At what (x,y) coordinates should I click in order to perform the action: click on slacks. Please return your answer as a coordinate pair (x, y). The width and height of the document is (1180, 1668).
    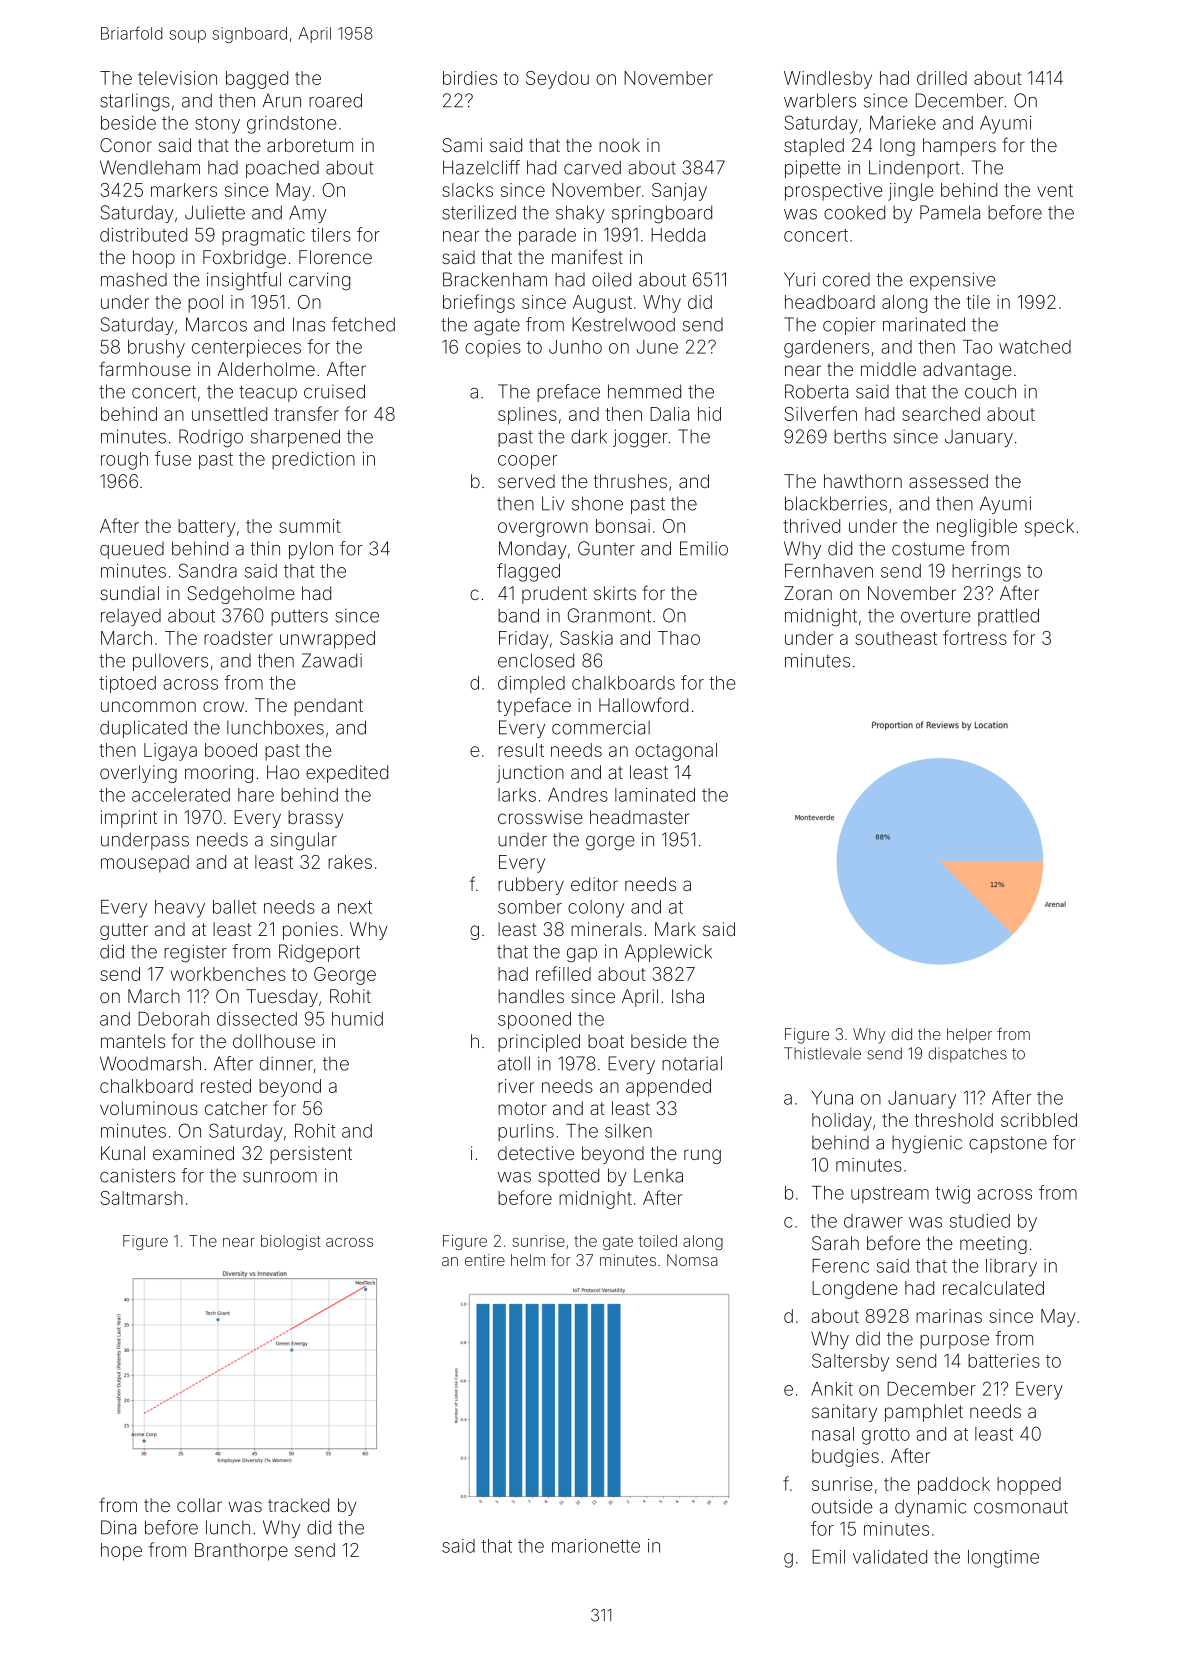
    Looking at the image, I should click on (467, 190).
